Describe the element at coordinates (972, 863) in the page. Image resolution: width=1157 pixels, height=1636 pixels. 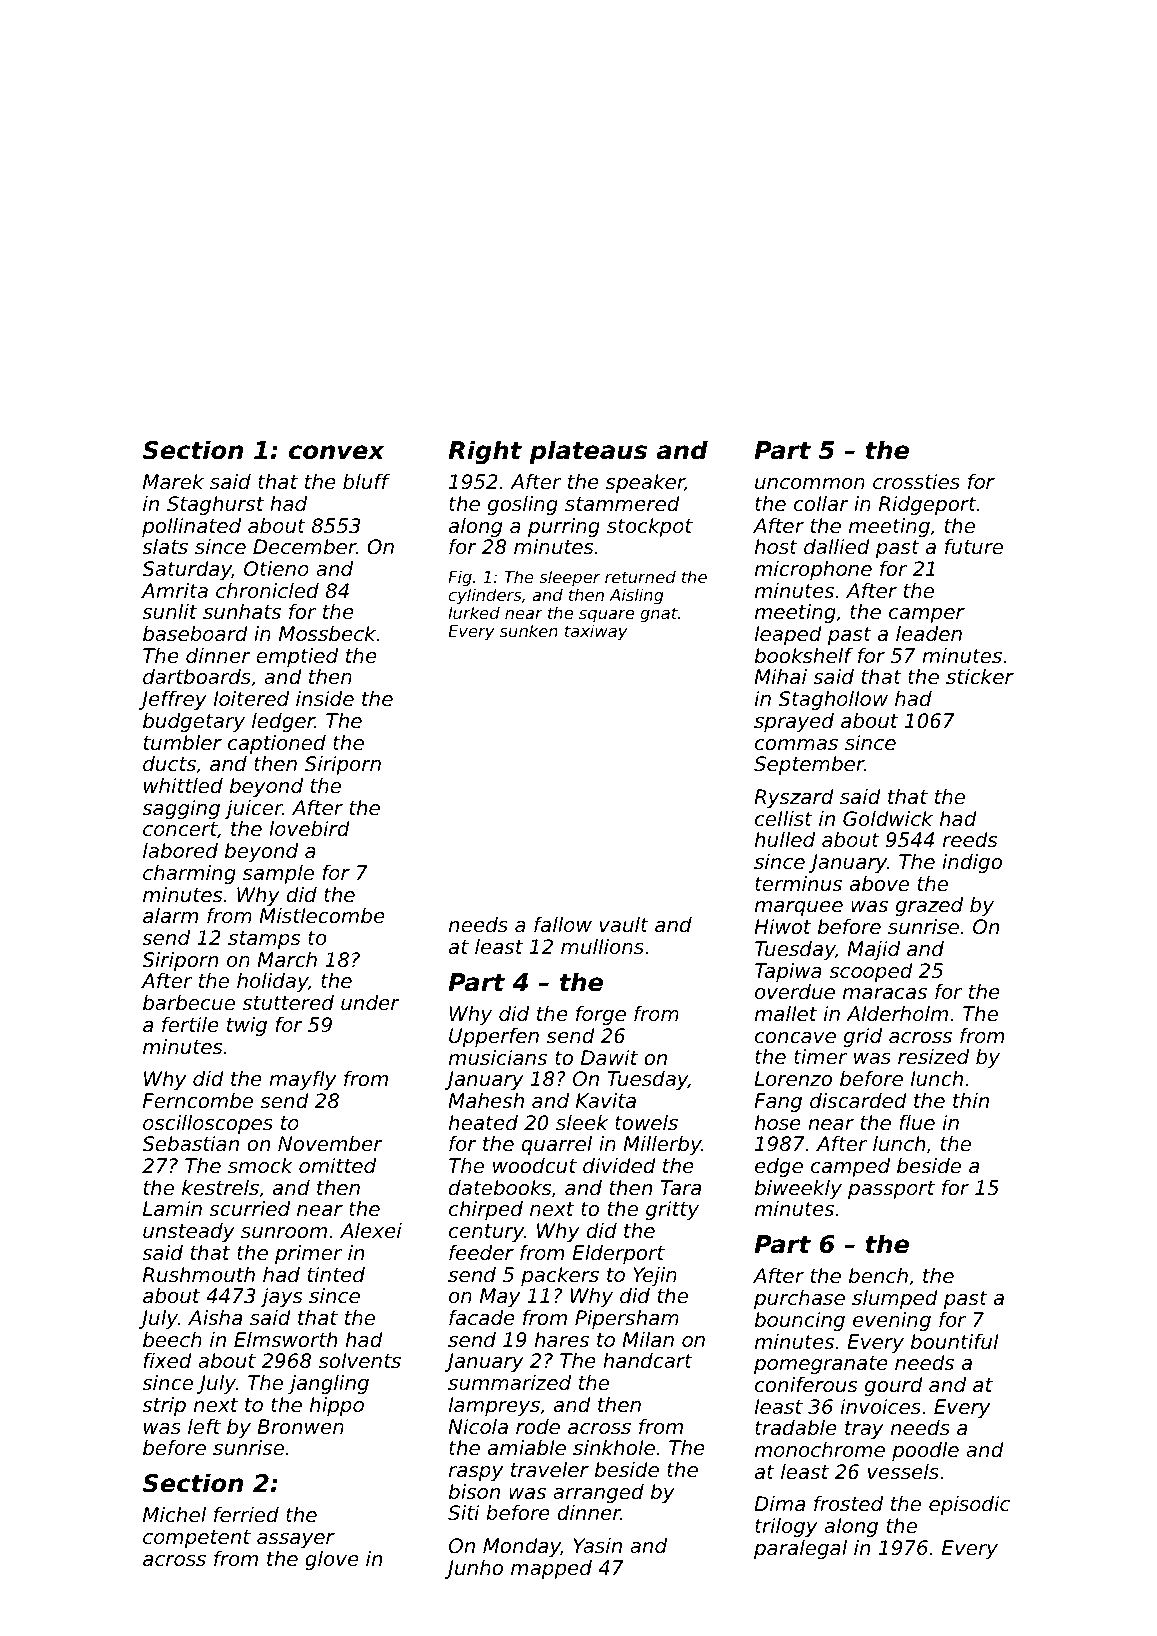
I see `indigo` at that location.
